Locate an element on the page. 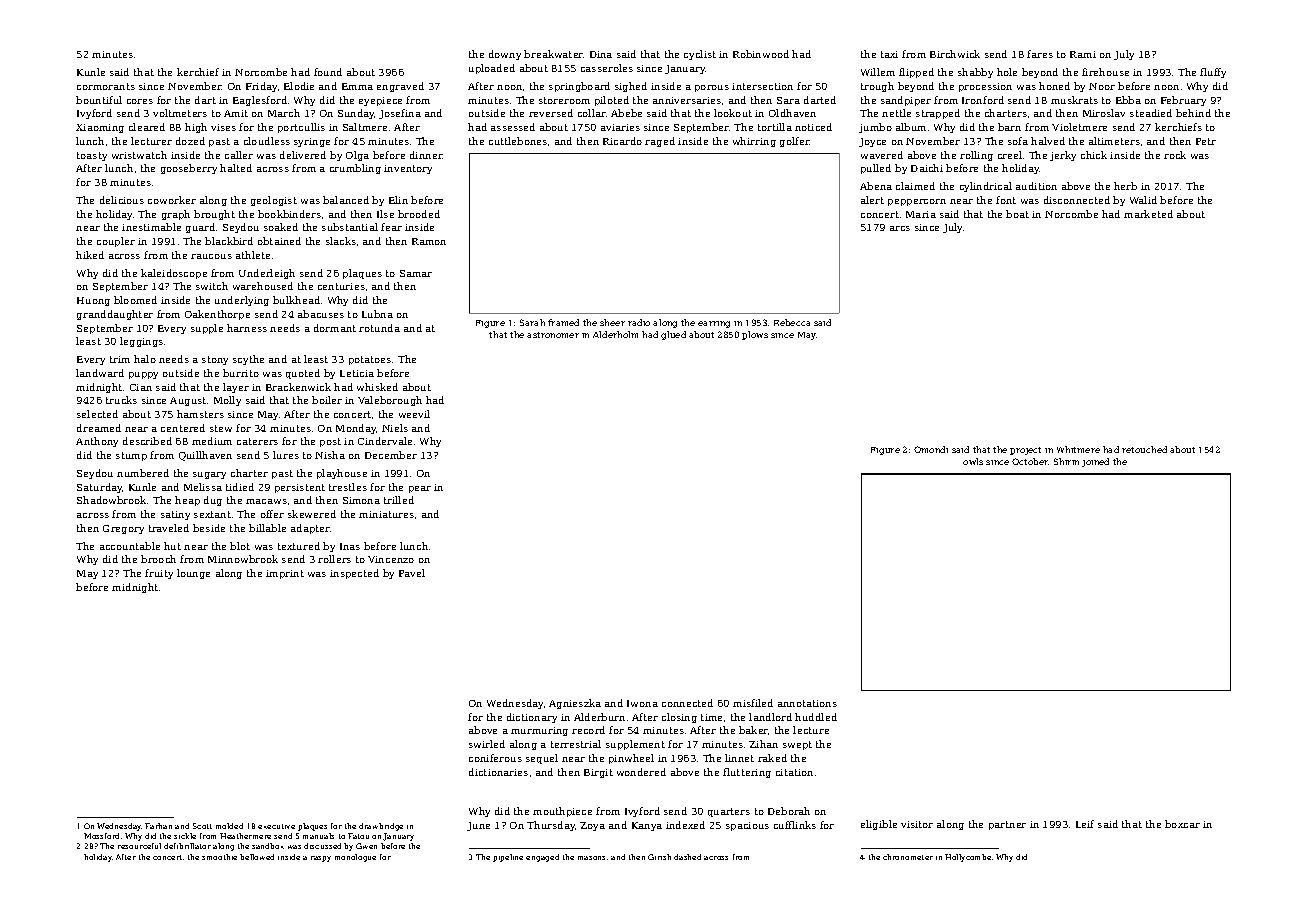 The height and width of the page is (924, 1308). casseroles is located at coordinates (607, 68).
